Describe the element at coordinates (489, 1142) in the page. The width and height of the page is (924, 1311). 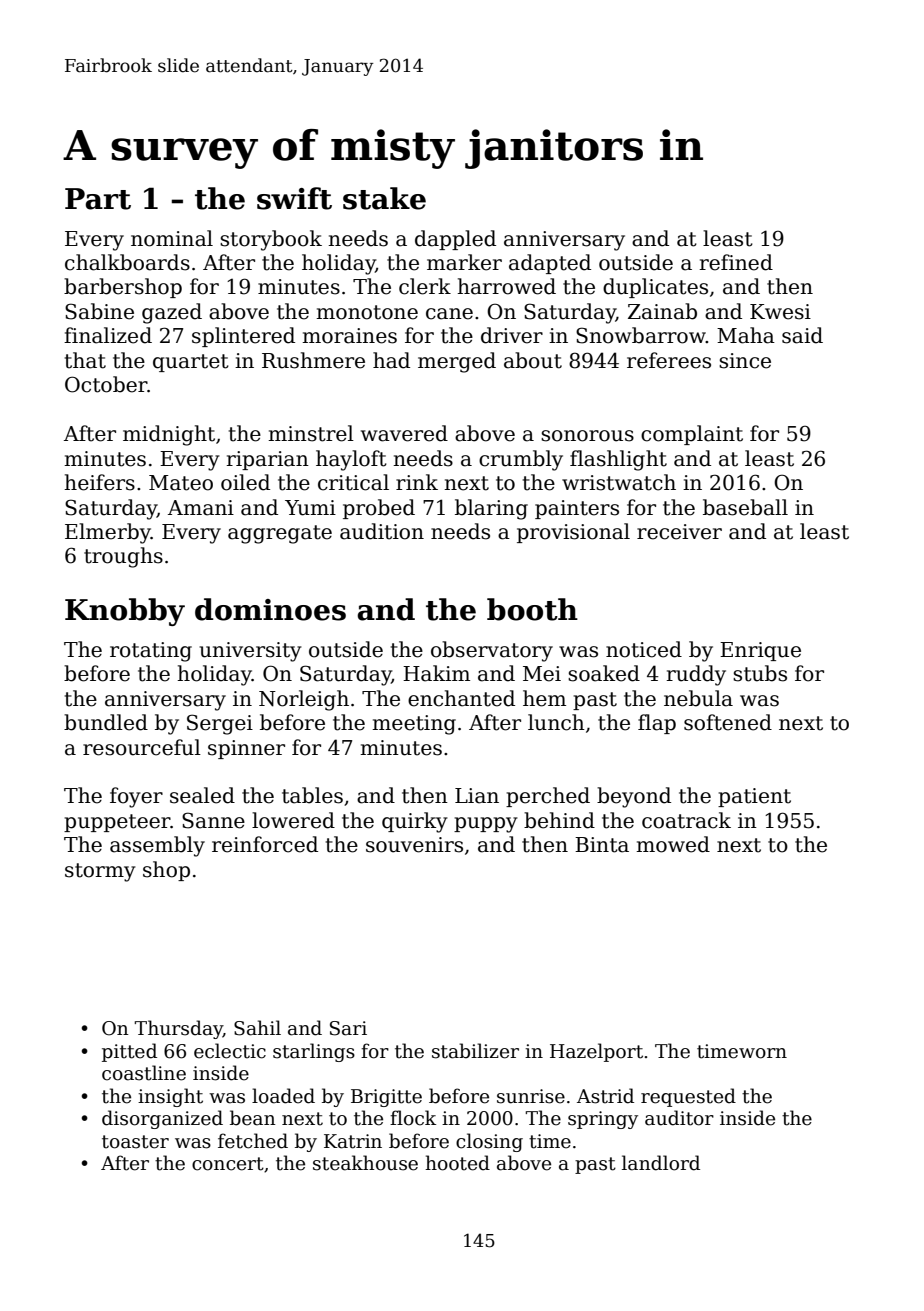
I see `closing` at that location.
